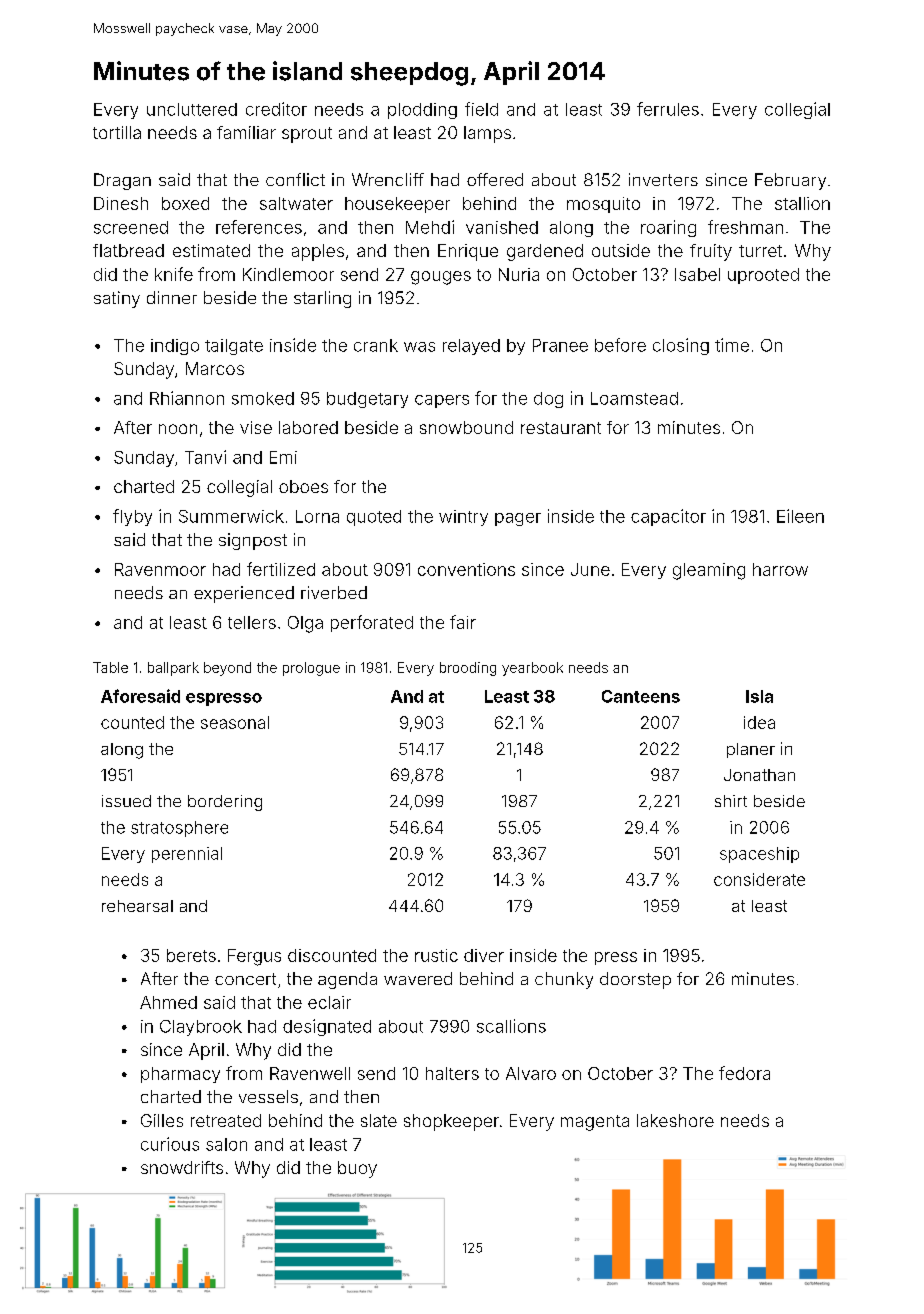 This image has height=1314, width=924. Describe the element at coordinates (635, 980) in the image. I see `doorstep` at that location.
